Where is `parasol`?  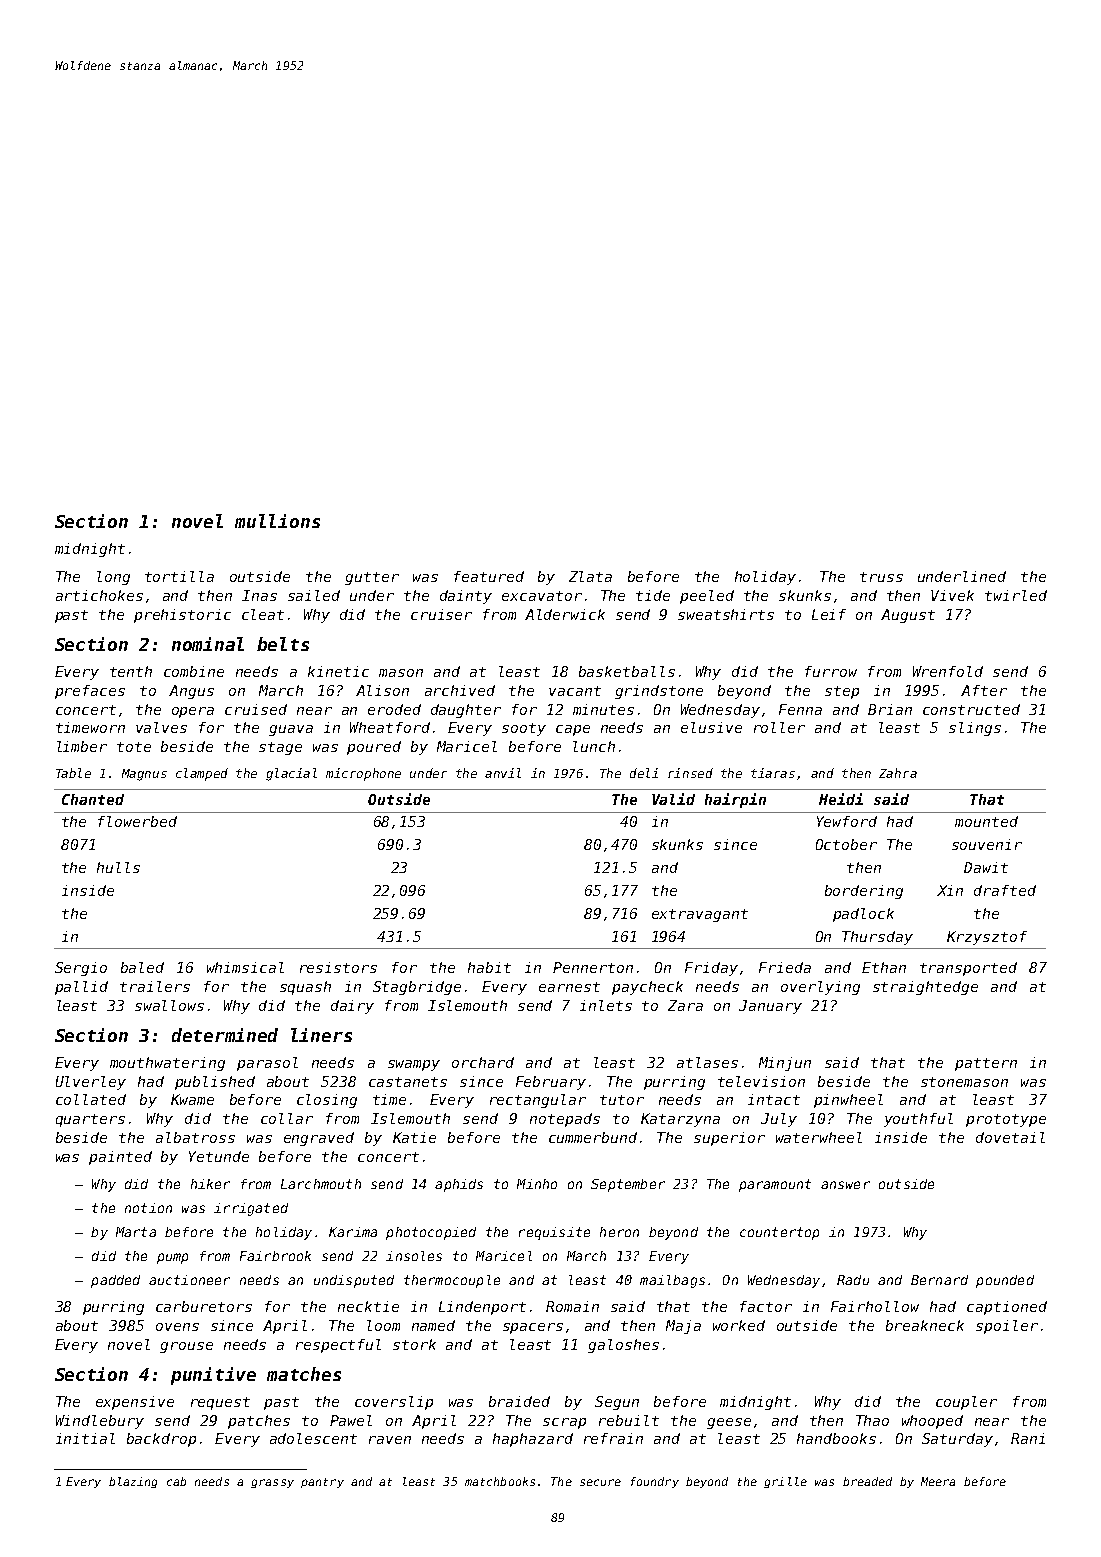
parasol is located at coordinates (267, 1064).
